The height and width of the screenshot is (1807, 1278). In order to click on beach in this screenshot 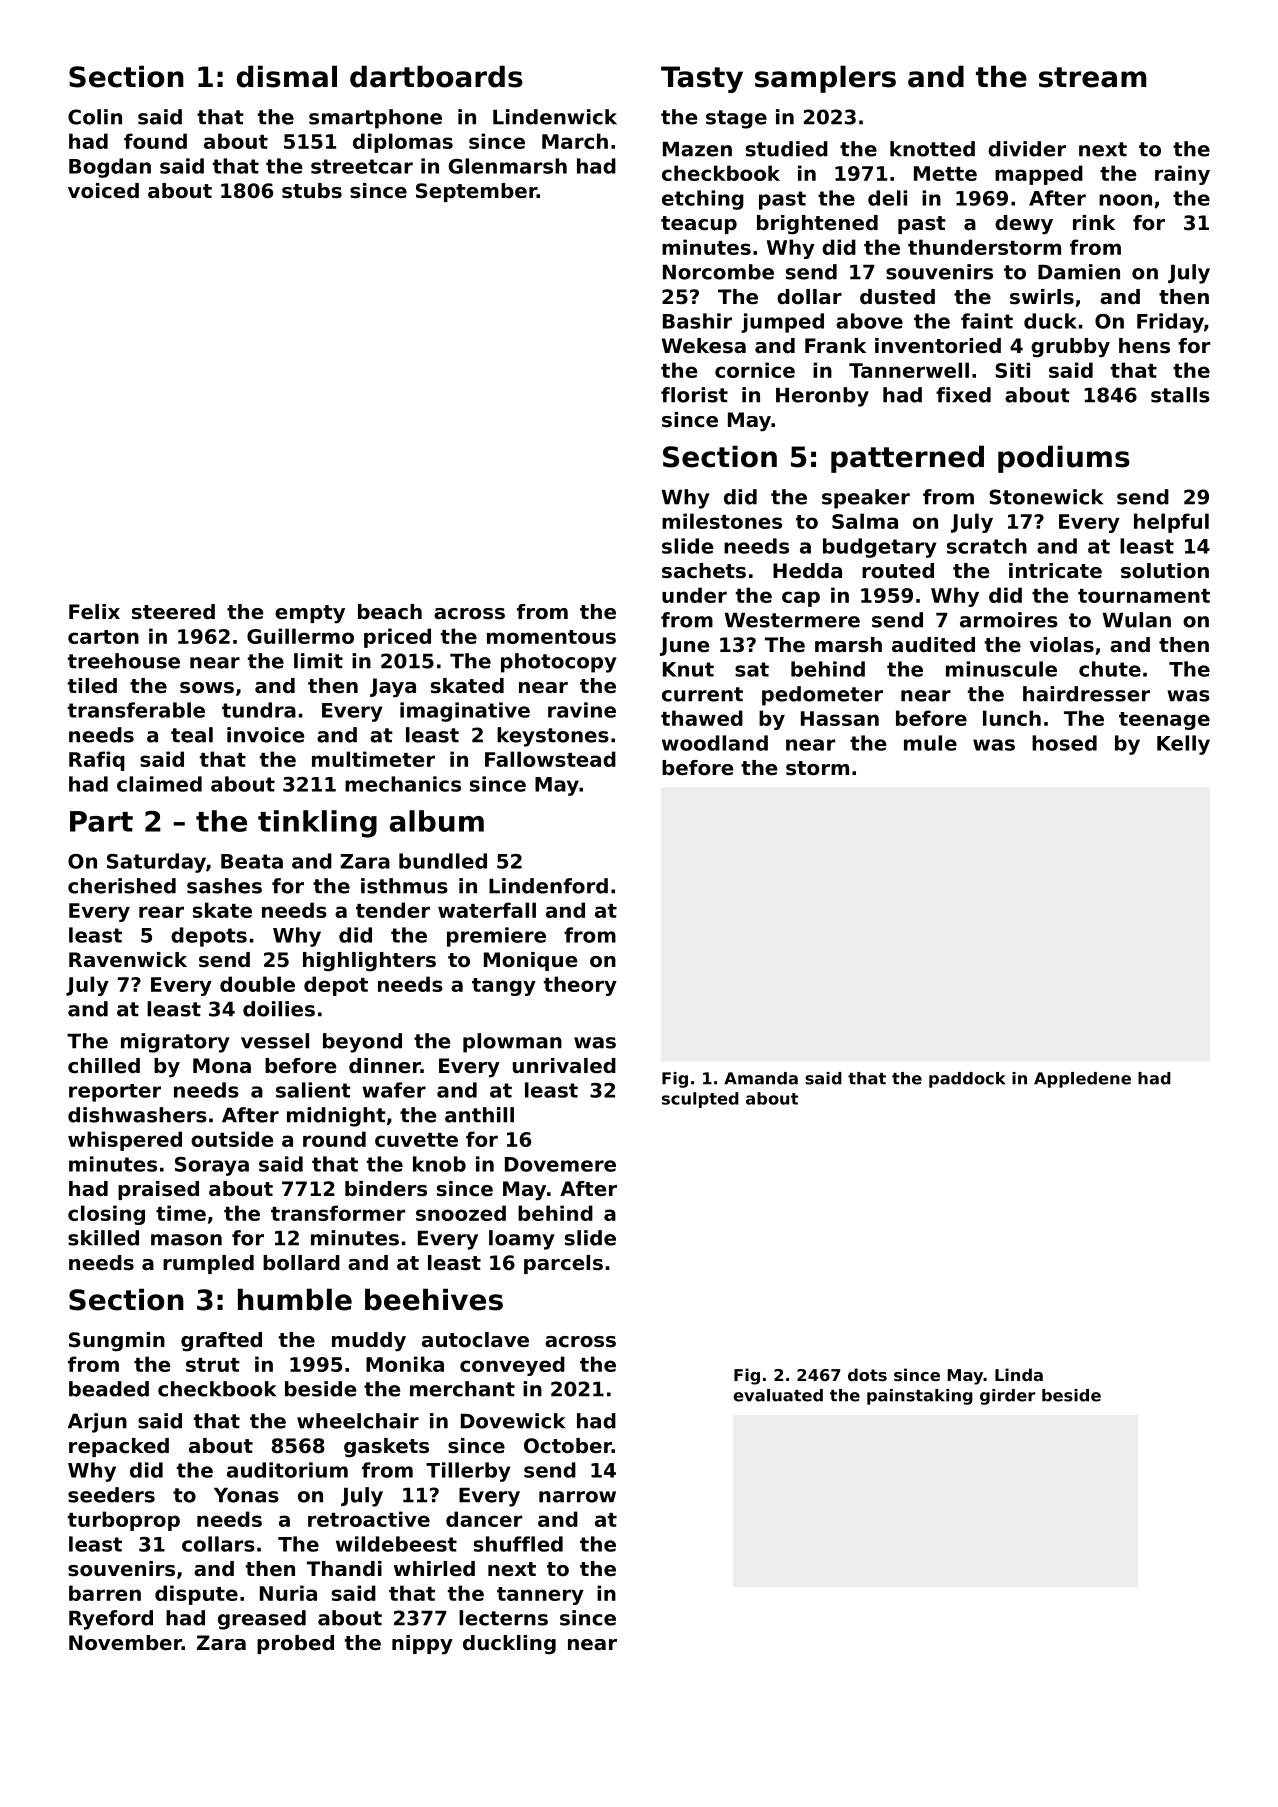, I will do `click(390, 612)`.
